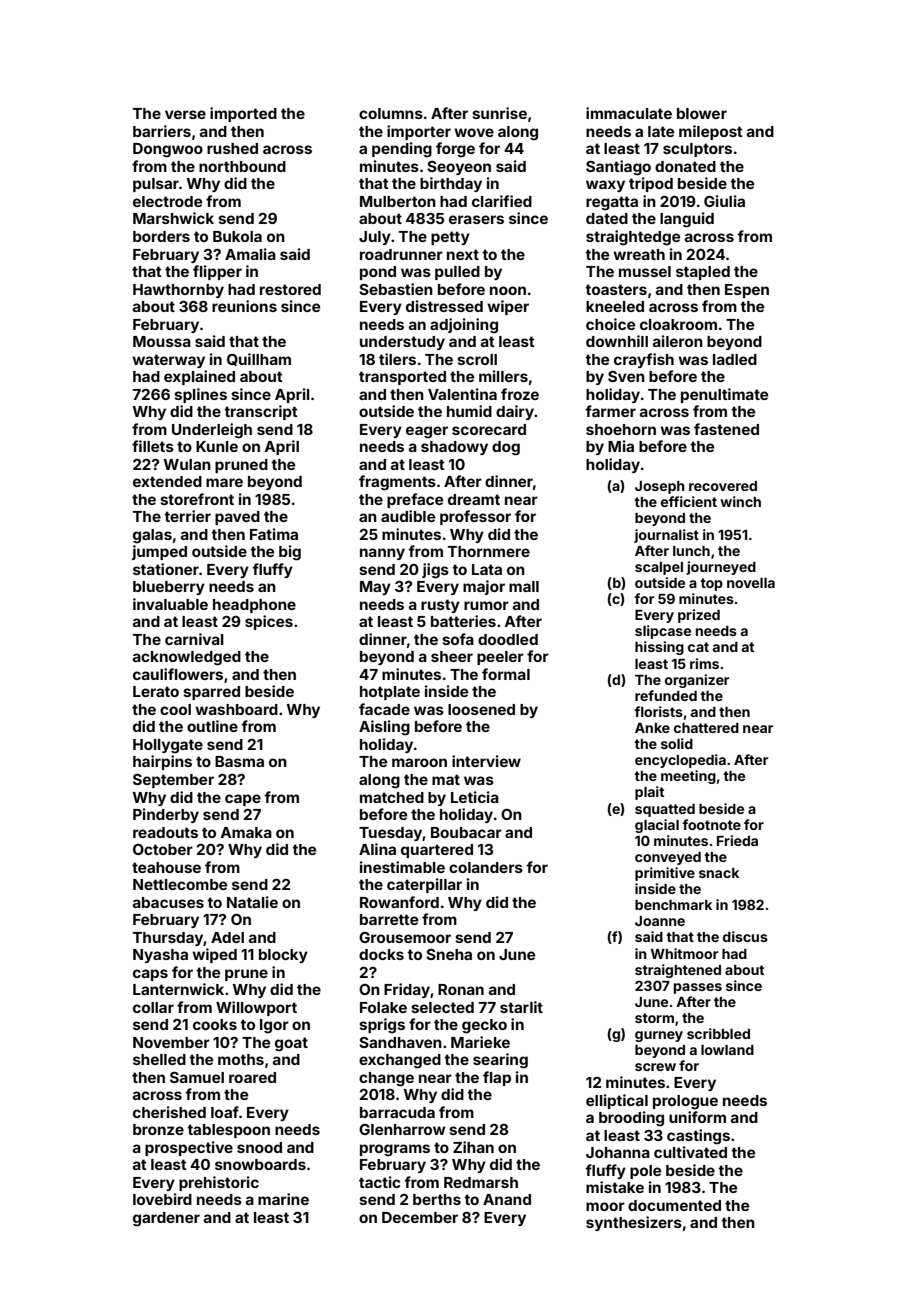  Describe the element at coordinates (274, 534) in the screenshot. I see `Fatima` at that location.
